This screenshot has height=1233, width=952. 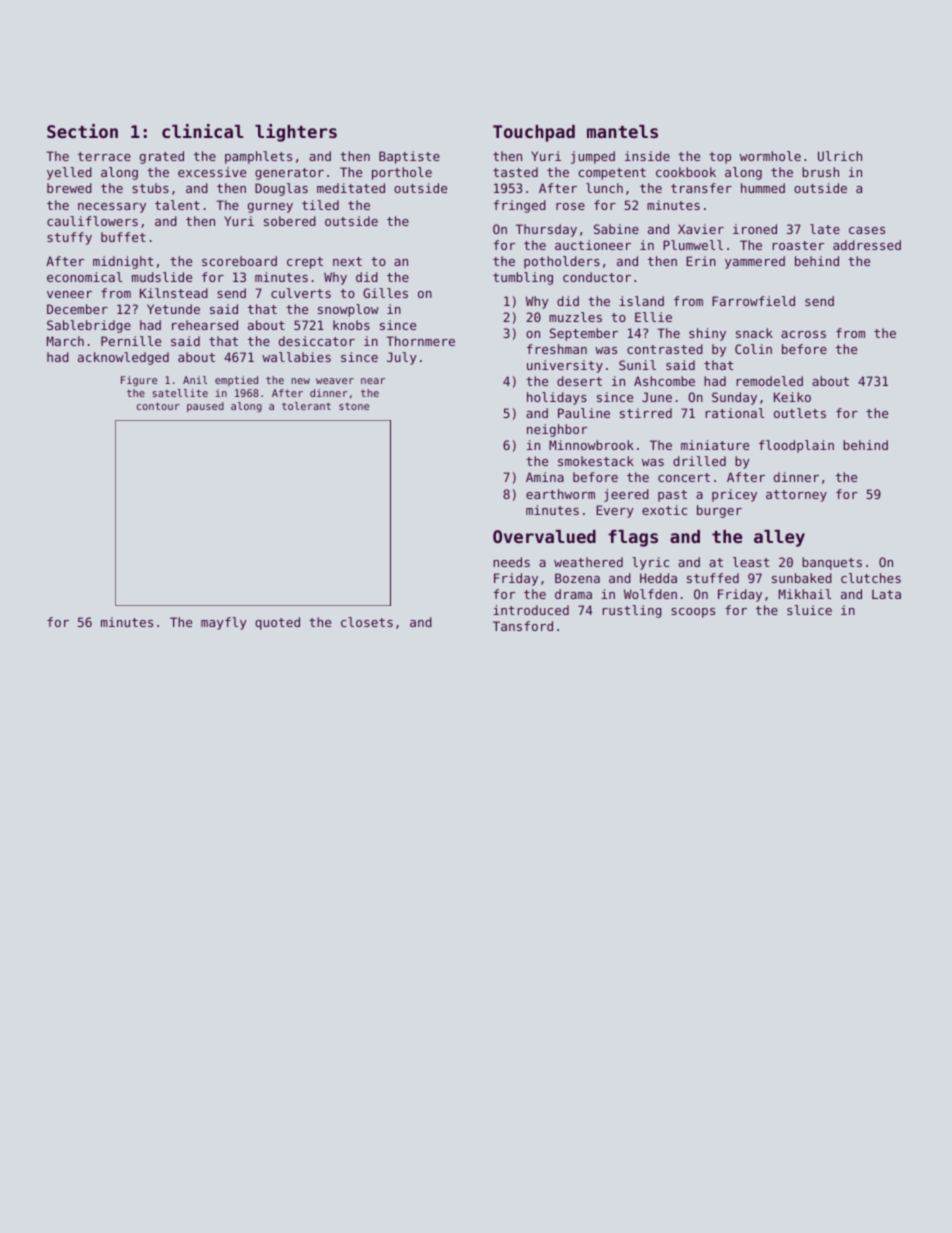 I want to click on Tansford, so click(x=523, y=626).
